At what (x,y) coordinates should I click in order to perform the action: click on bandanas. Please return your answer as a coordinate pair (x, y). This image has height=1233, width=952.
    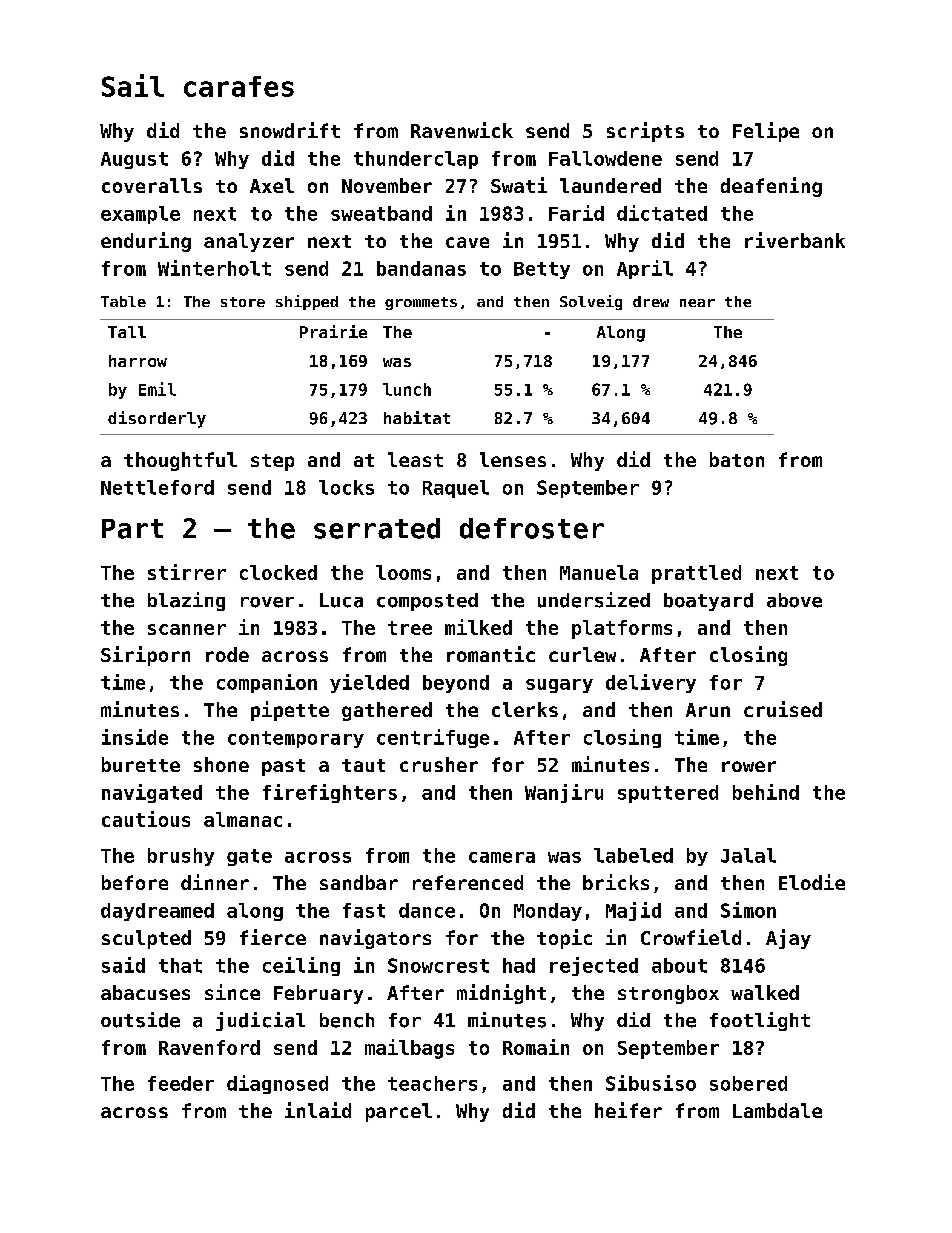
    Looking at the image, I should click on (421, 268).
